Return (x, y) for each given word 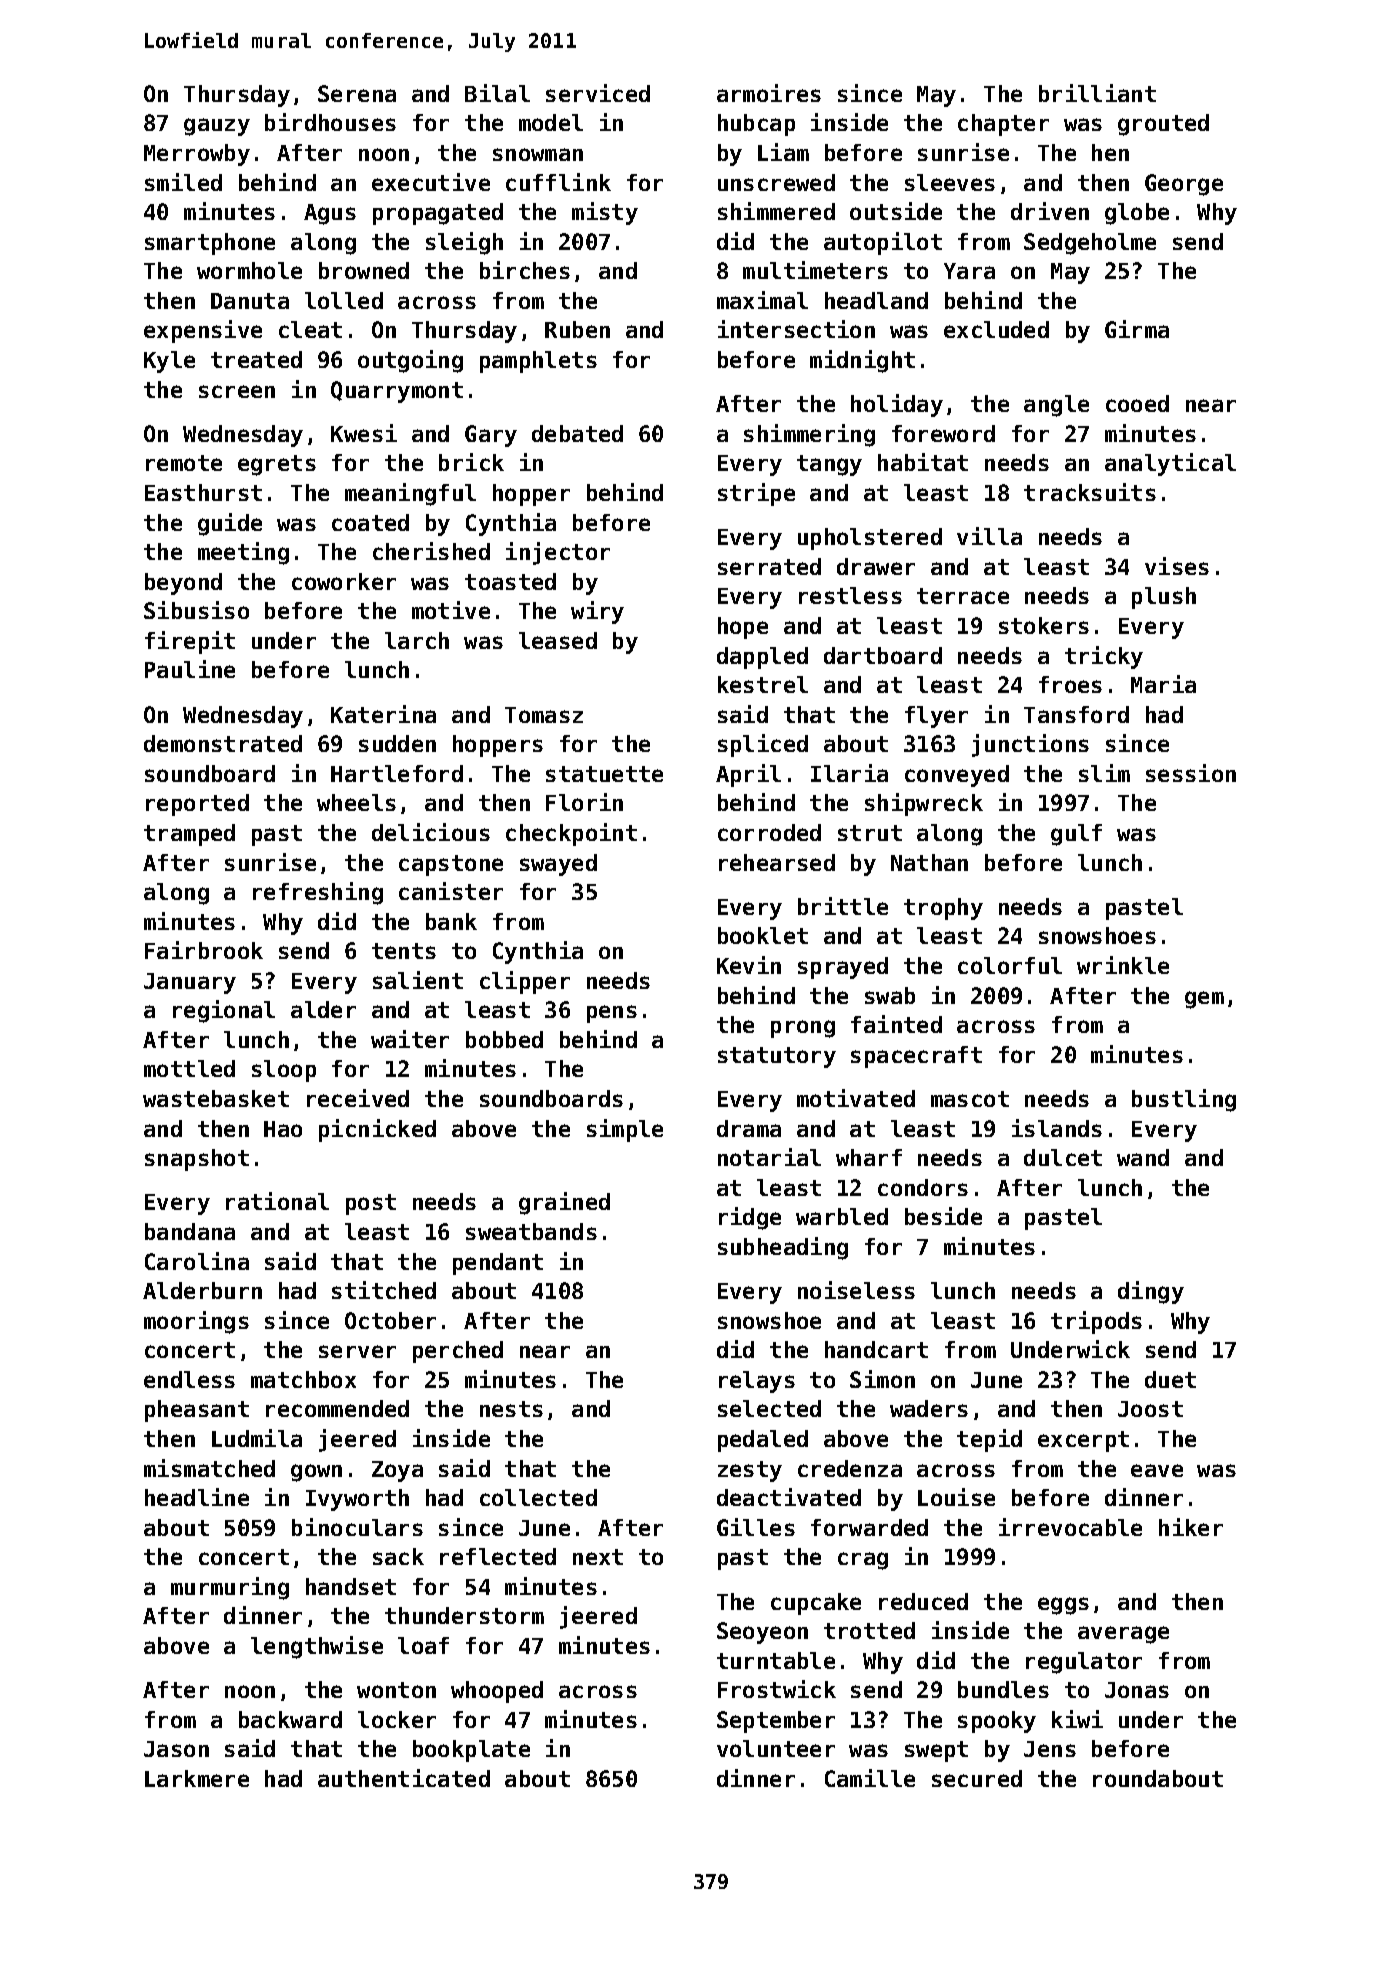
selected (769, 1408)
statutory (777, 1057)
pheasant (197, 1411)
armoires (769, 93)
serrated (769, 566)
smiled (183, 182)
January (190, 983)
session (1191, 773)
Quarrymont (397, 392)
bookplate (471, 1751)
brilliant (1097, 93)
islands (1057, 1128)
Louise (956, 1497)
